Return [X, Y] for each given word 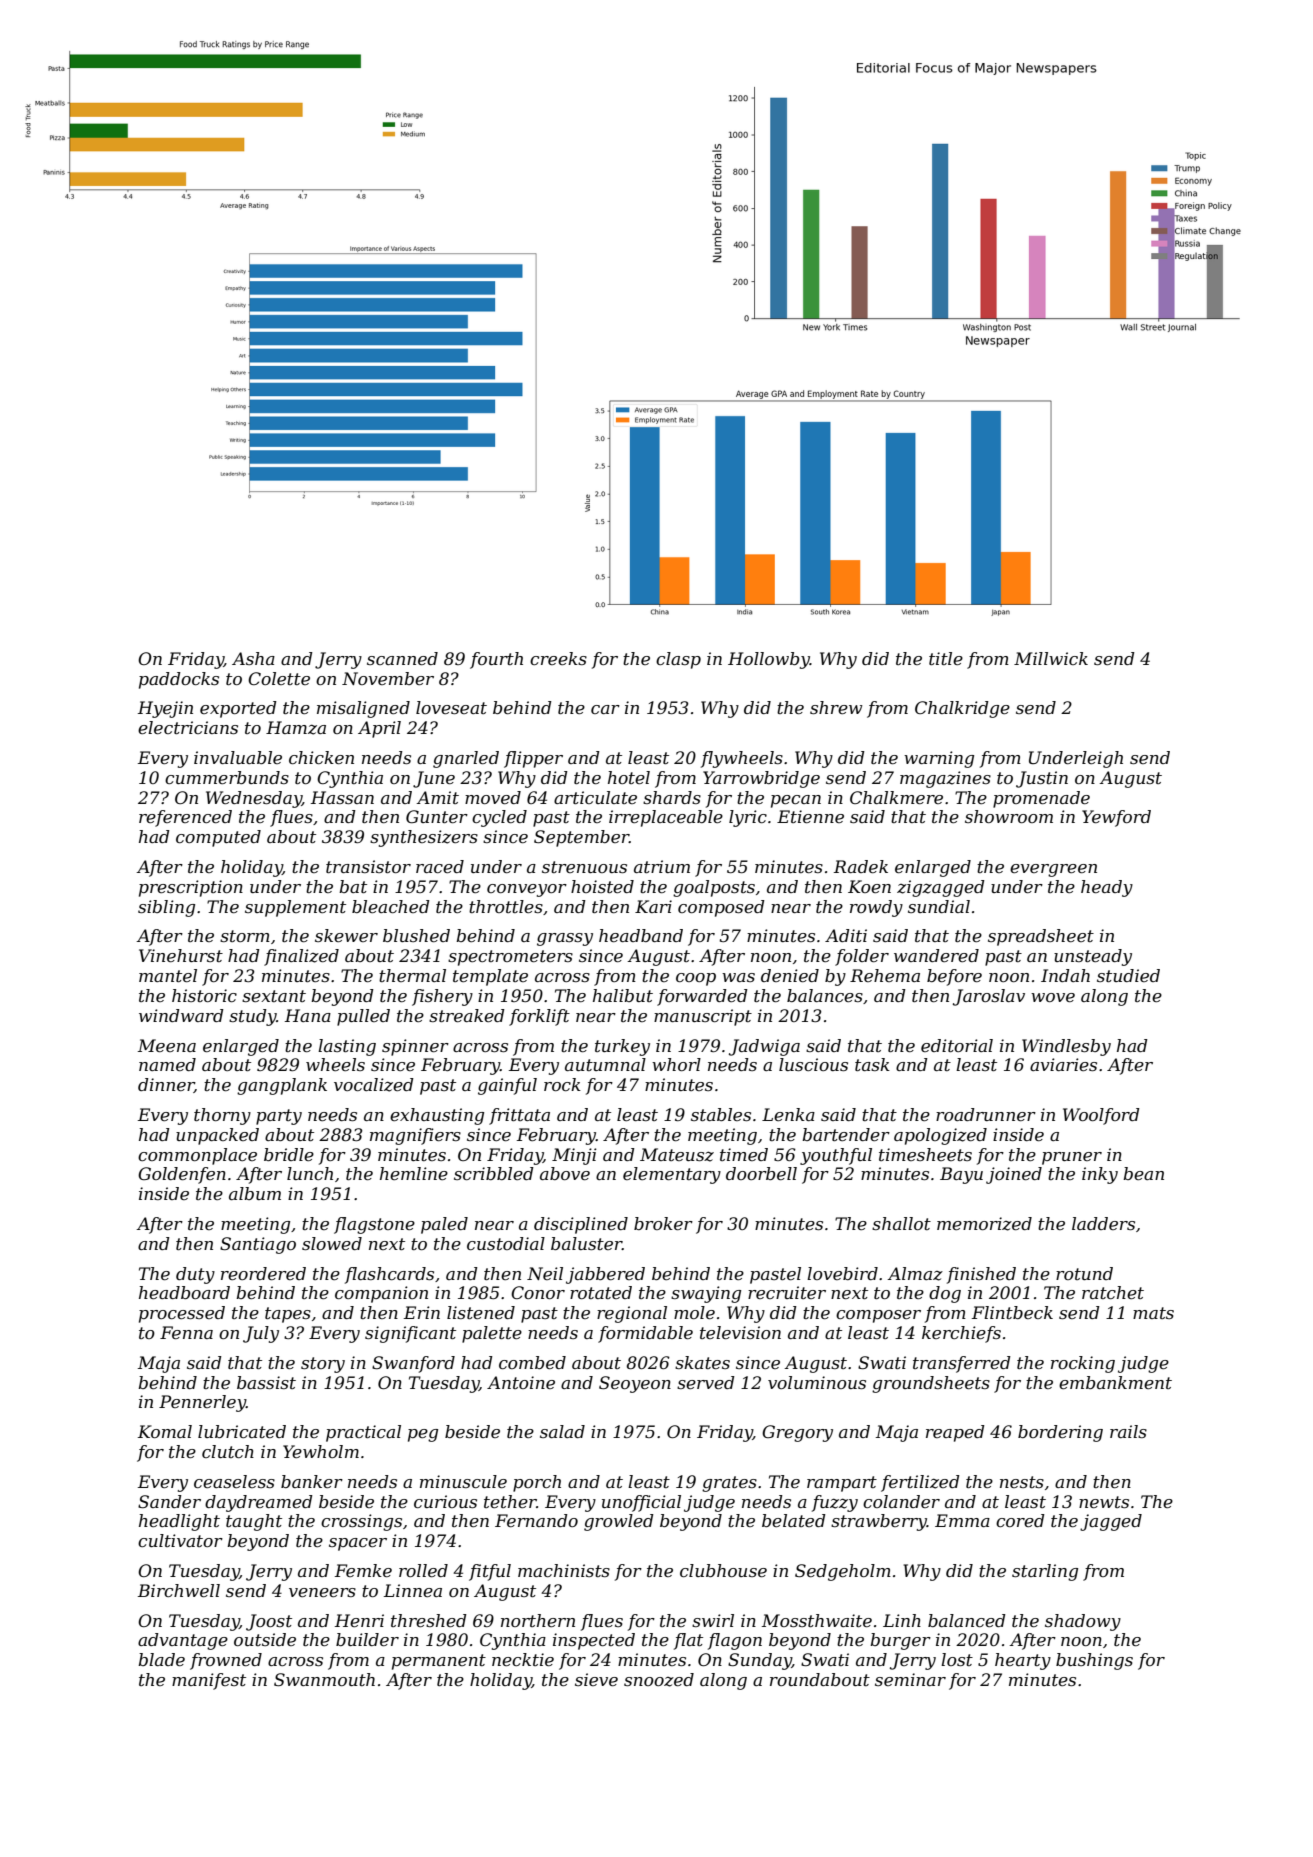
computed [218, 838]
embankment [1115, 1382]
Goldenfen [182, 1175]
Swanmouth [324, 1679]
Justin [1042, 779]
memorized [984, 1224]
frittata [519, 1116]
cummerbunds [227, 777]
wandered [936, 955]
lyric [748, 818]
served [706, 1382]
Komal [165, 1431]
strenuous [584, 867]
